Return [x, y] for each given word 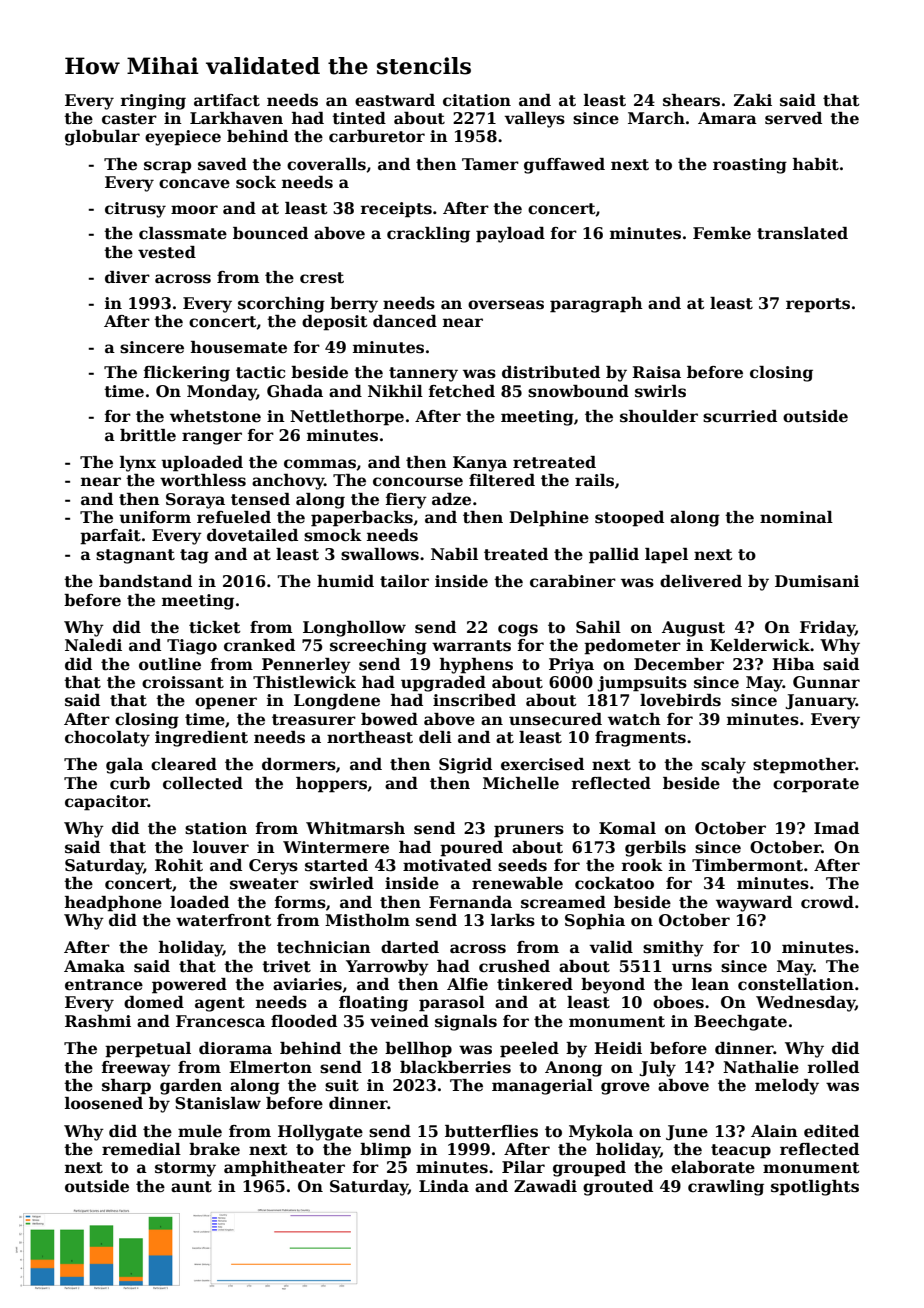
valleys [534, 120]
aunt [191, 1187]
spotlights [815, 1188]
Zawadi [545, 1186]
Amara [727, 118]
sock [256, 182]
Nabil [454, 554]
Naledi [93, 645]
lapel [666, 556]
